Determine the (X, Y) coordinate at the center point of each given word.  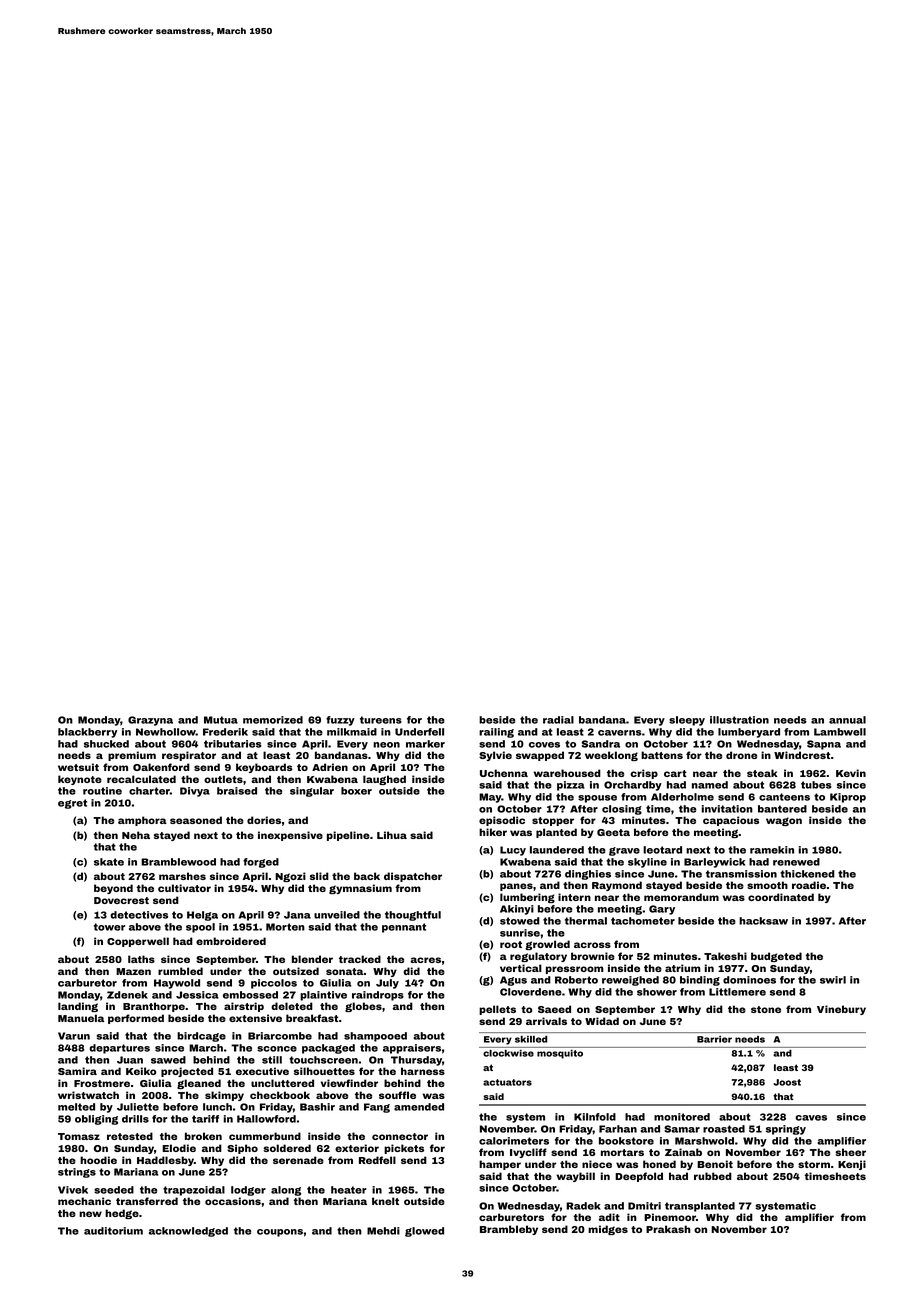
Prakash (668, 1229)
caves (811, 1118)
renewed (796, 862)
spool (200, 928)
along (286, 1191)
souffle (397, 1095)
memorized (273, 720)
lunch (217, 1107)
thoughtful (413, 916)
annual (847, 720)
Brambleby (509, 1230)
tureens (381, 720)
